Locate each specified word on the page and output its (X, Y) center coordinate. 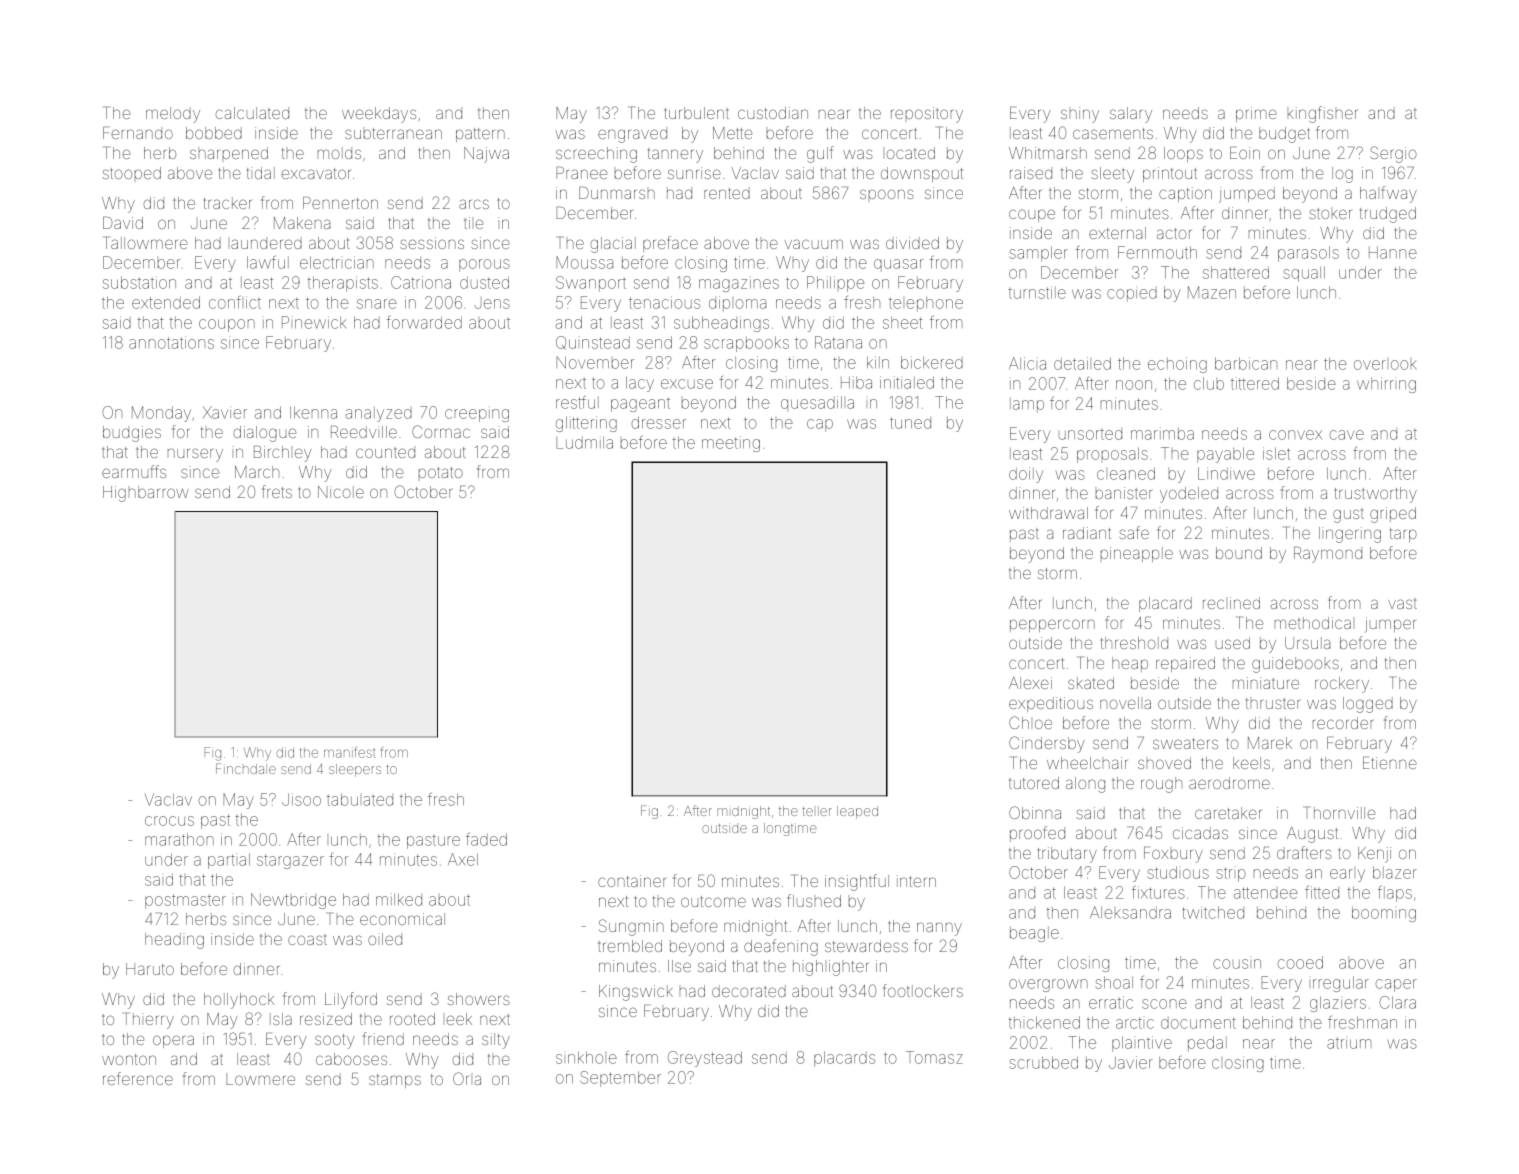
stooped (132, 173)
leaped (857, 812)
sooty (334, 1041)
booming (1384, 914)
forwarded (424, 322)
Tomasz (934, 1057)
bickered (932, 362)
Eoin (1245, 153)
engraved (632, 135)
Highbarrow (146, 494)
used (1233, 643)
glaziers (1338, 1004)
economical (402, 919)
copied (1132, 294)
